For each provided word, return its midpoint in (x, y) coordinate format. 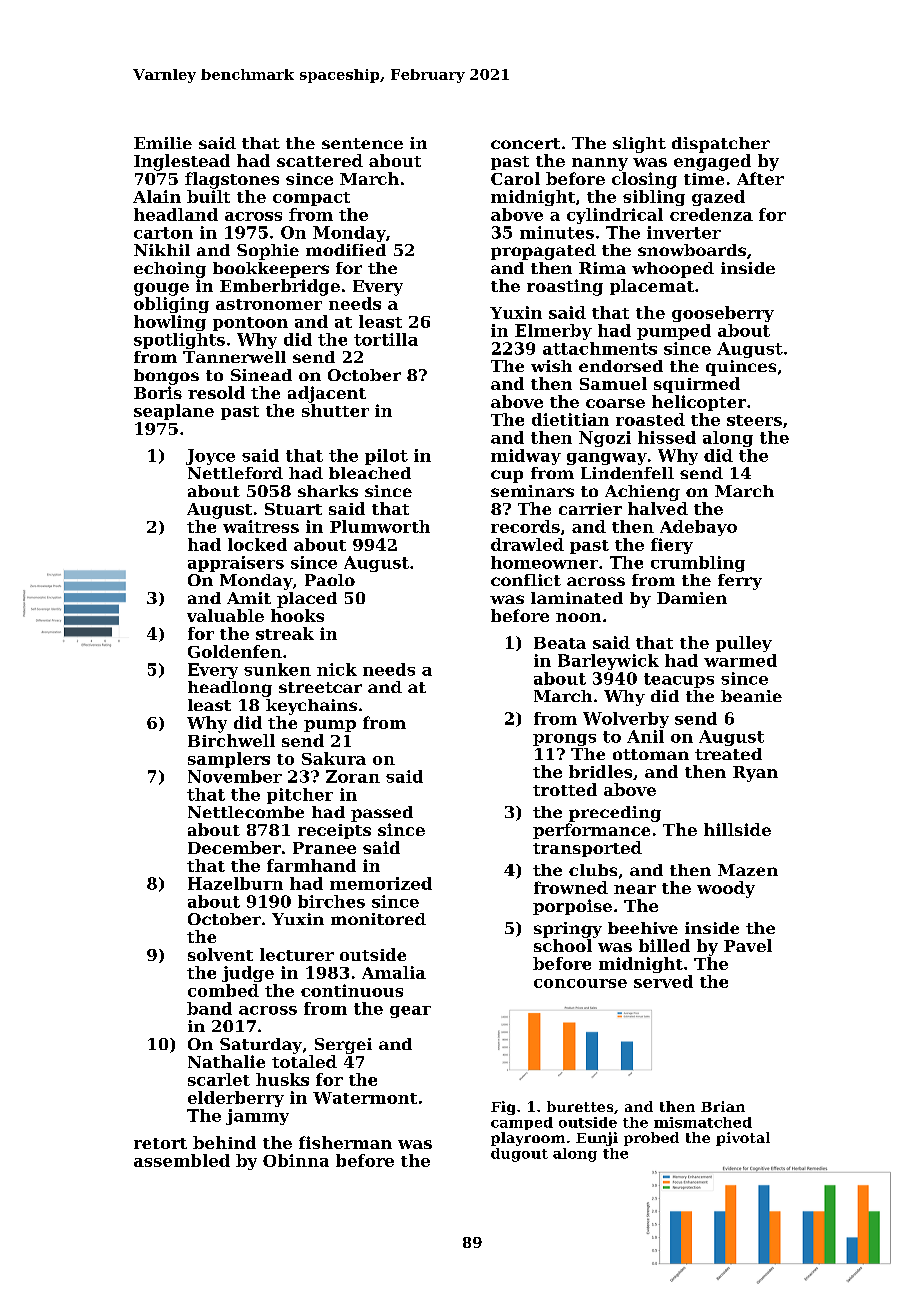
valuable (225, 615)
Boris (158, 392)
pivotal (743, 1139)
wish (551, 366)
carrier (590, 509)
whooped (673, 270)
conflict (526, 580)
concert (525, 143)
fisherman (345, 1142)
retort (160, 1143)
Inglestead (182, 162)
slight (639, 145)
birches (331, 901)
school (563, 945)
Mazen (748, 870)
